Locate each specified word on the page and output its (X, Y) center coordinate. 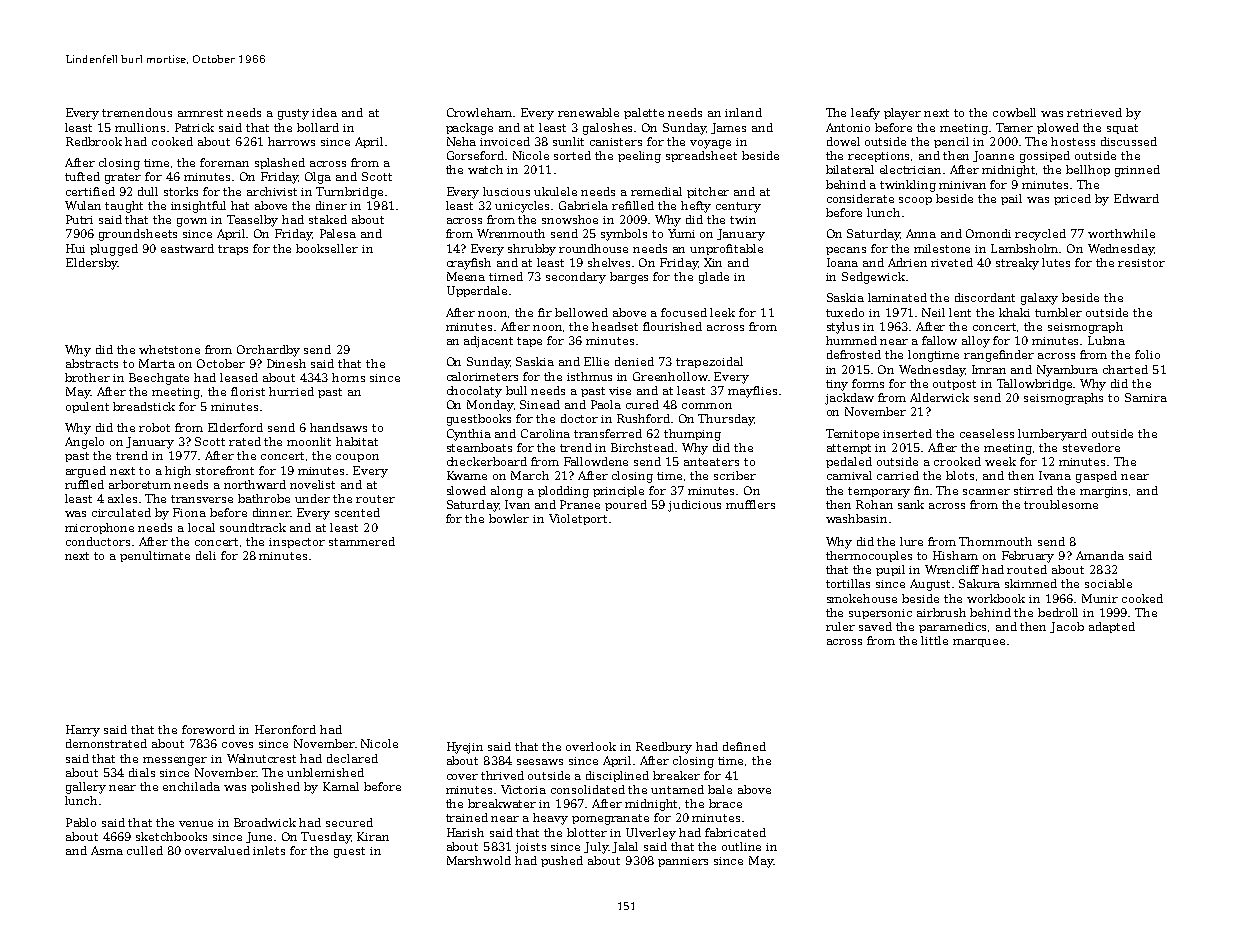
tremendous (137, 112)
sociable (1108, 583)
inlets (269, 850)
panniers (683, 862)
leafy (865, 114)
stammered (362, 541)
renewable (588, 112)
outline (741, 846)
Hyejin (465, 748)
